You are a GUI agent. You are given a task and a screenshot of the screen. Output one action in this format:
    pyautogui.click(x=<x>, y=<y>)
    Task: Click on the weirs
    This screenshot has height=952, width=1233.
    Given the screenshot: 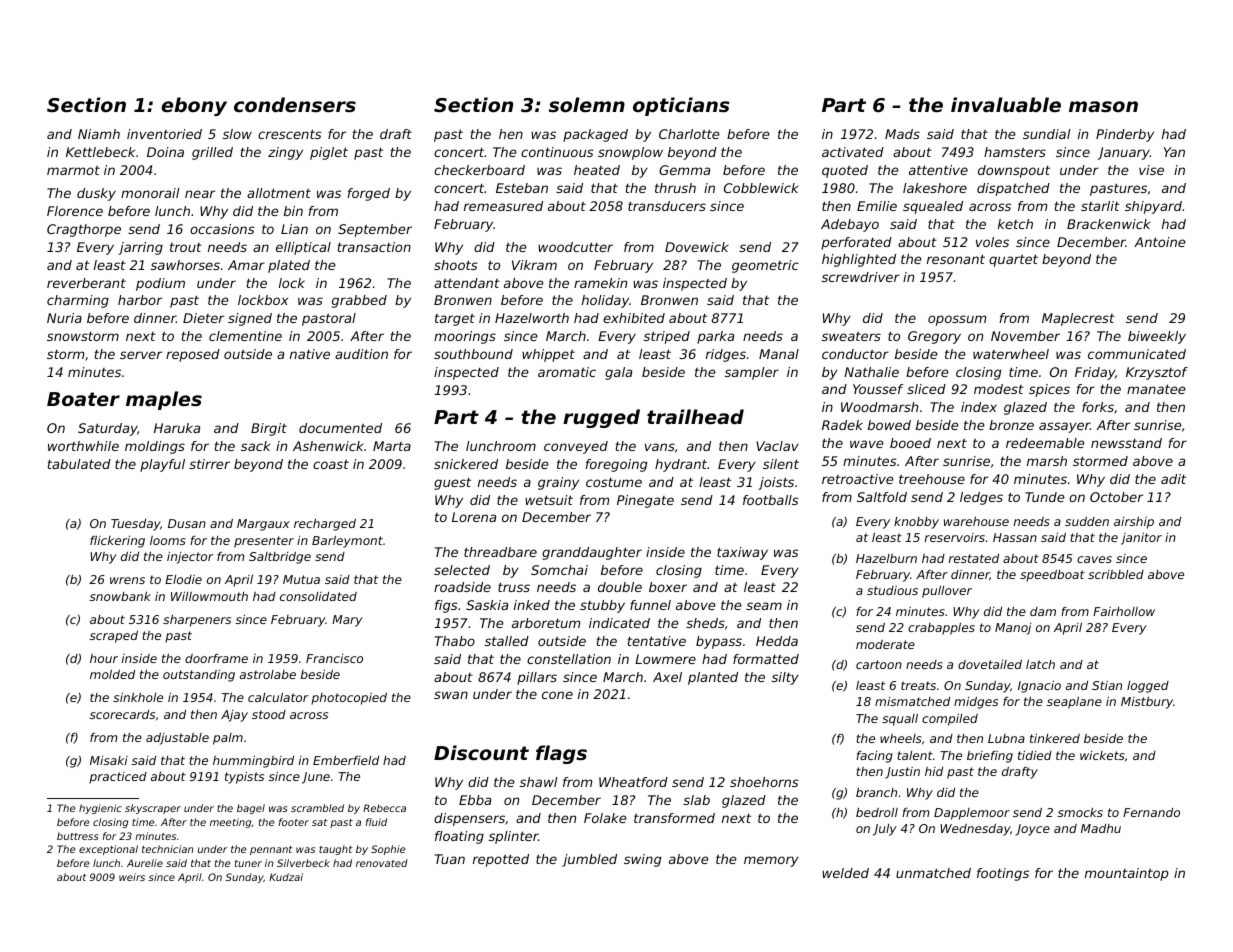 What is the action you would take?
    pyautogui.click(x=132, y=877)
